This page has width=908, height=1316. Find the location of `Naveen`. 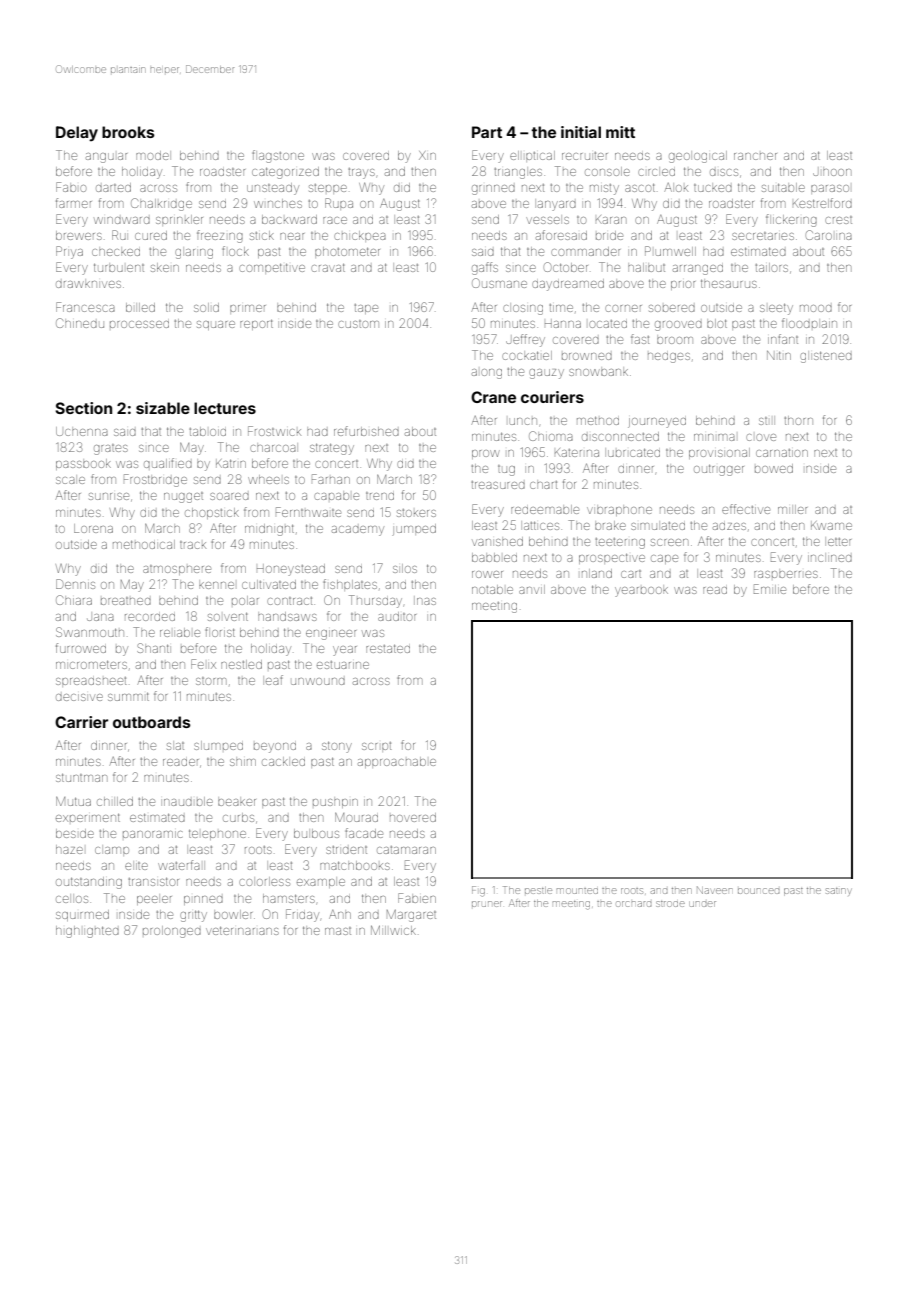

Naveen is located at coordinates (714, 890).
